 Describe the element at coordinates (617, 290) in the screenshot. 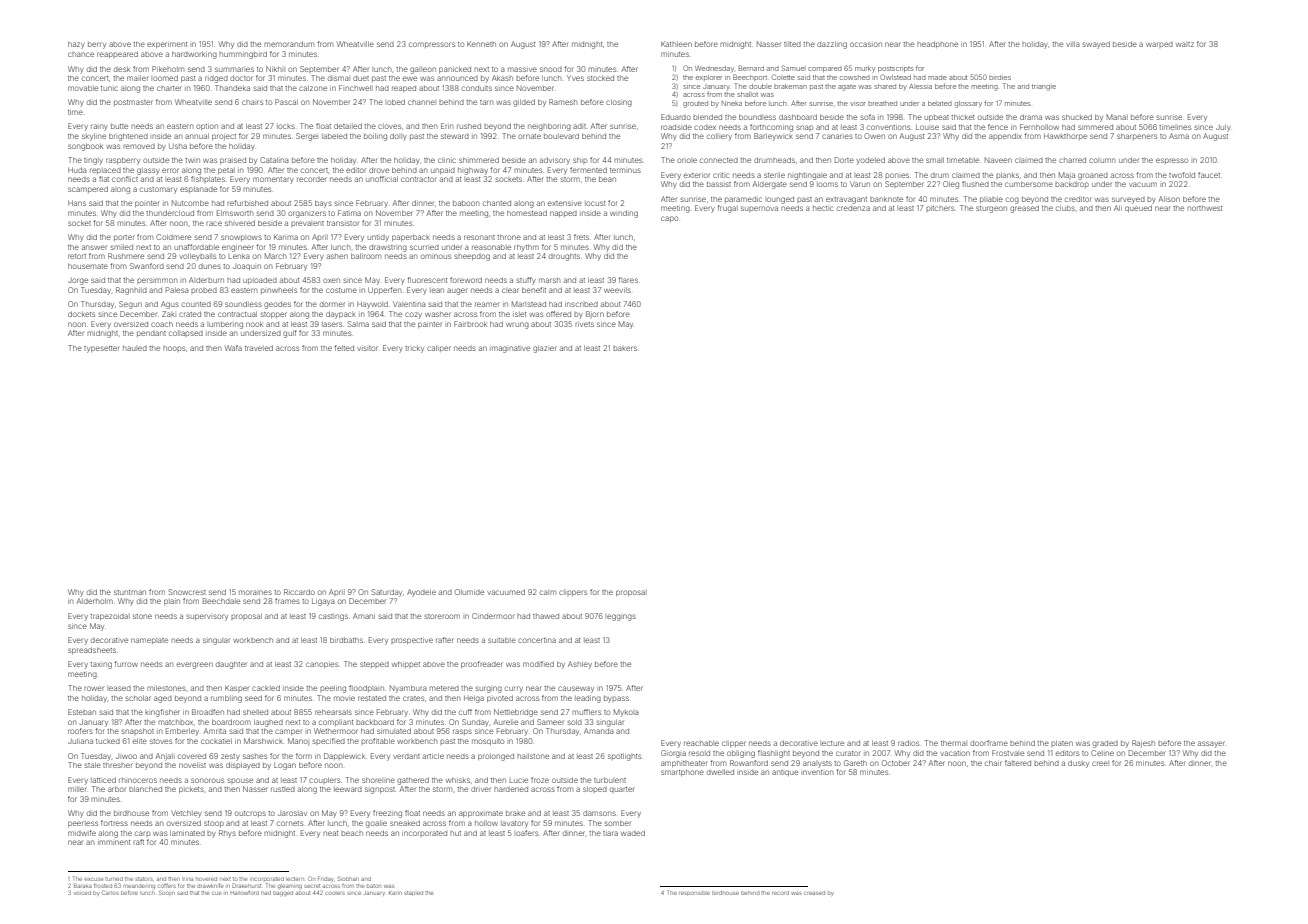

I see `weevils` at that location.
